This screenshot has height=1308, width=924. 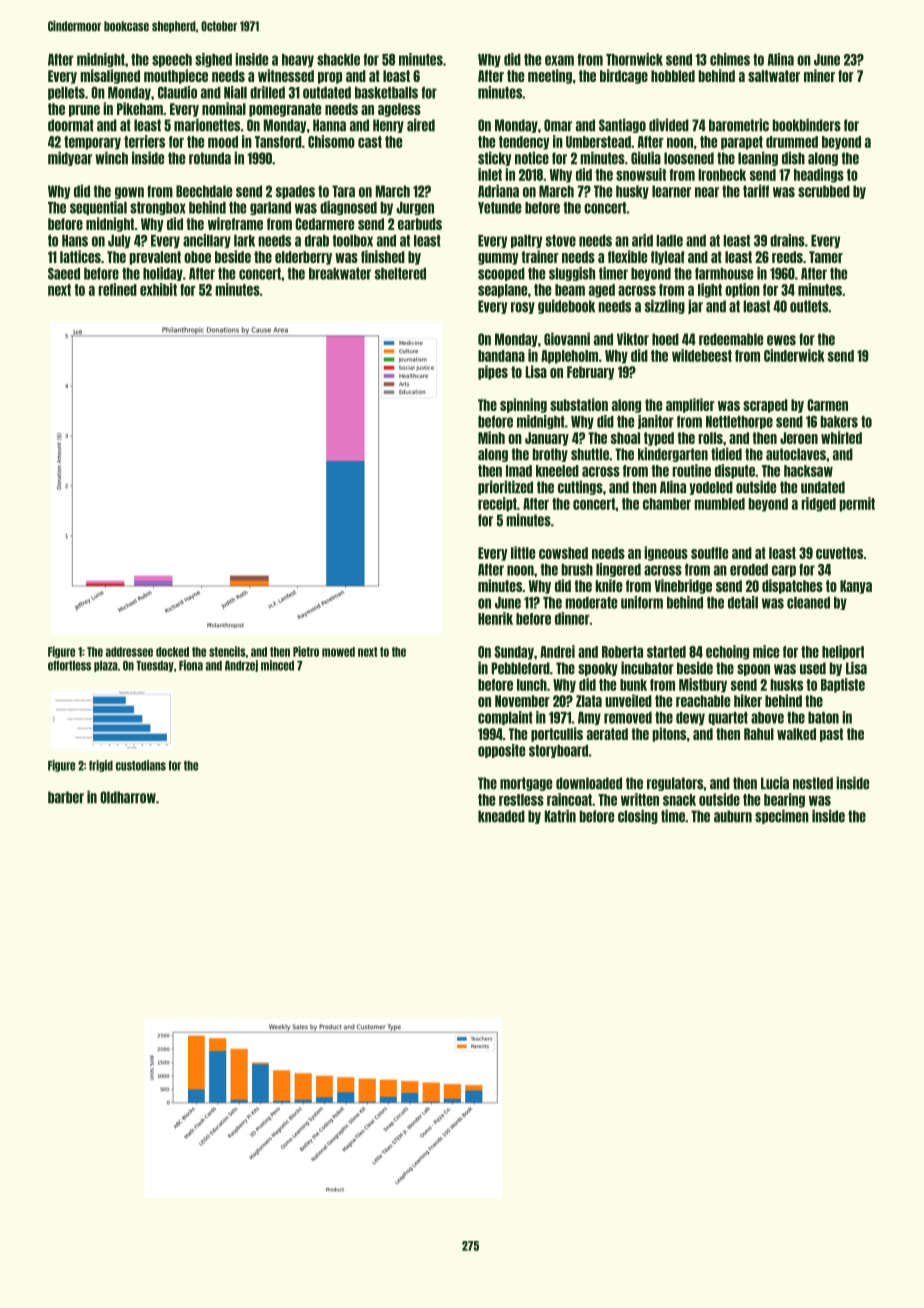 I want to click on kindergarten, so click(x=673, y=454).
